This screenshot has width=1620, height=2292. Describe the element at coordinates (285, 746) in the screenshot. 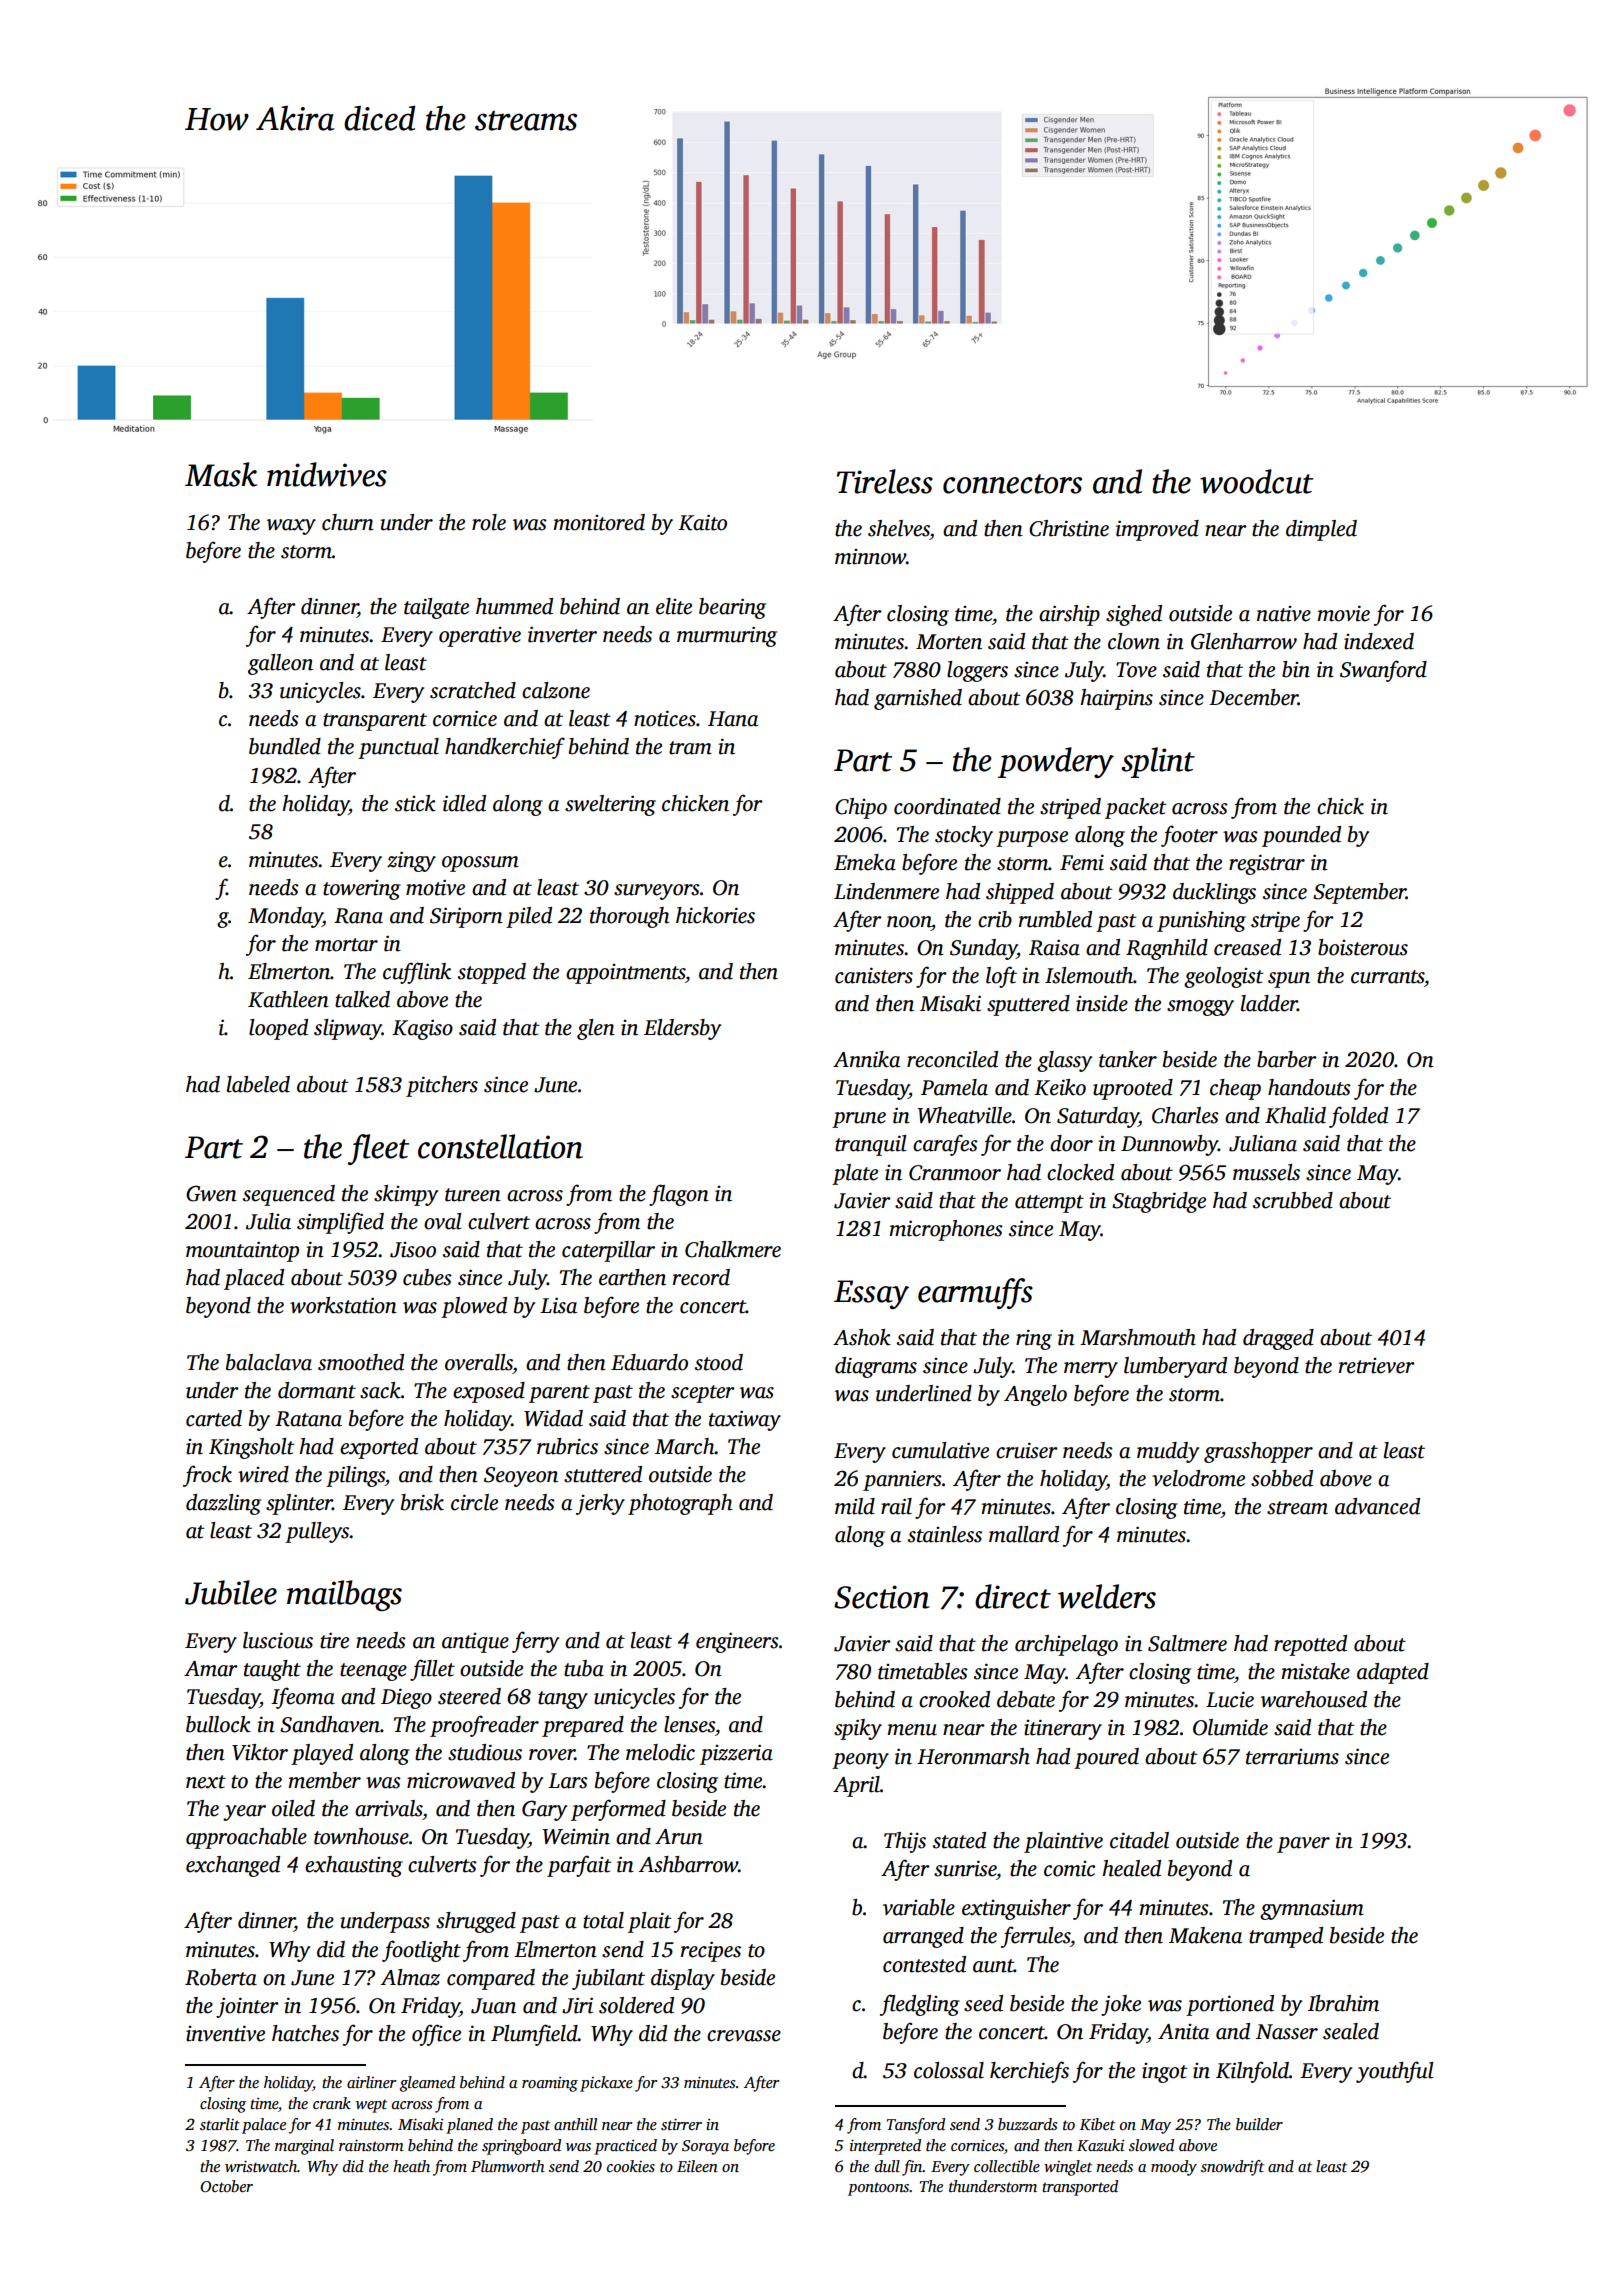

I see `bundled` at that location.
